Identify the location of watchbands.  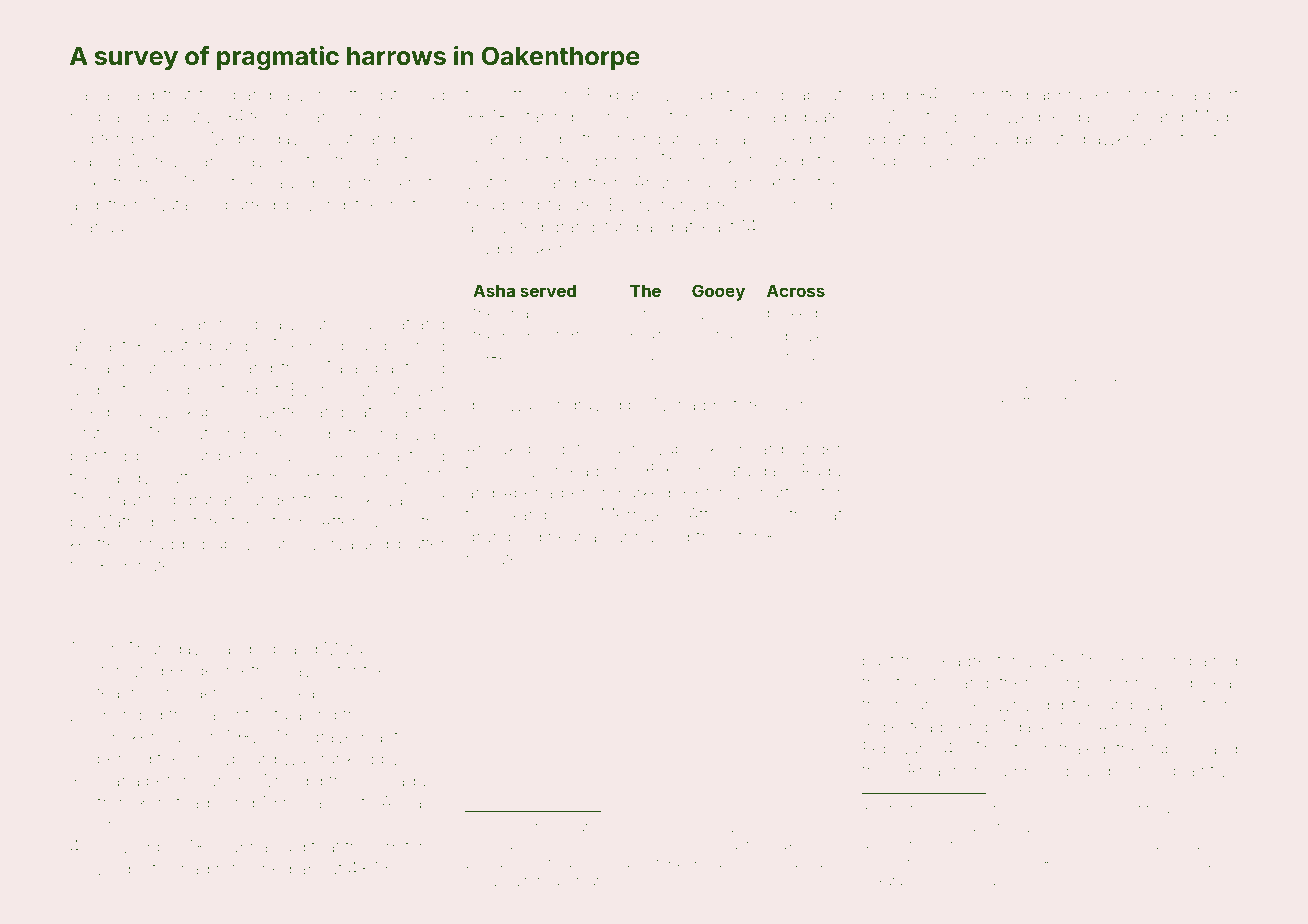
(209, 345).
